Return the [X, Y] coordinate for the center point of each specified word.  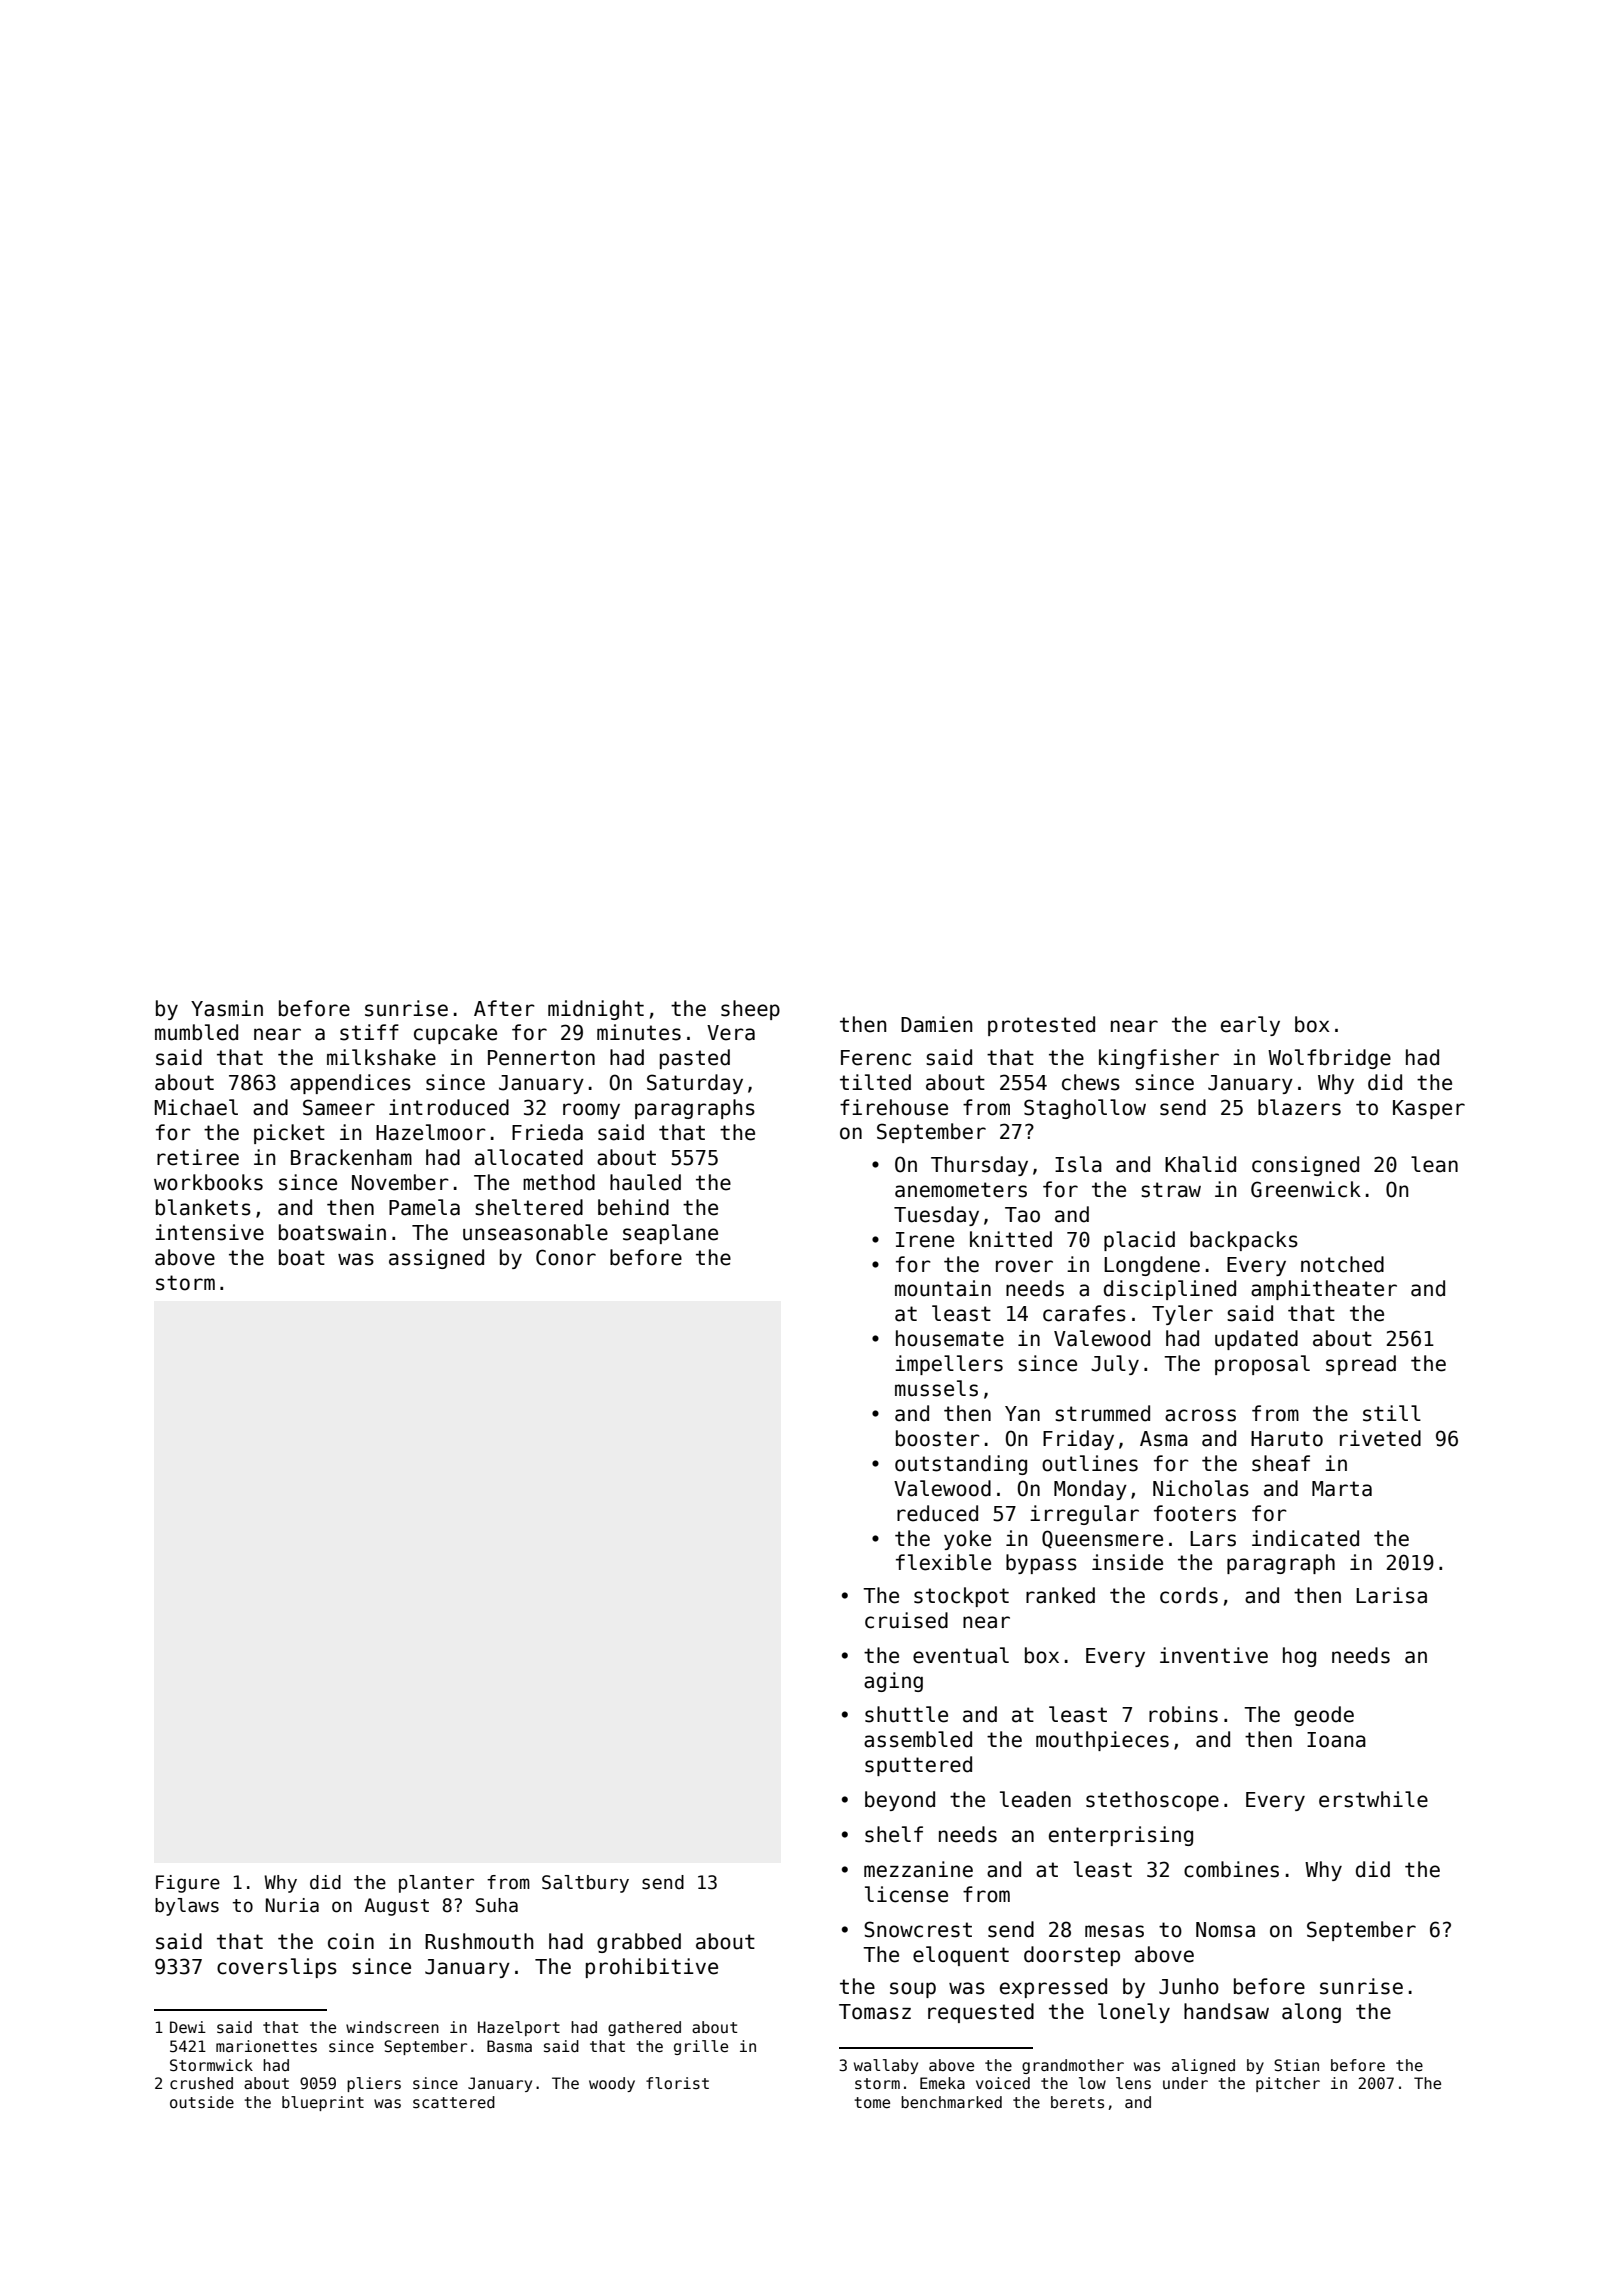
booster [938, 1438]
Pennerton [541, 1058]
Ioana [1336, 1740]
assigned [436, 1259]
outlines [1090, 1463]
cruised [906, 1620]
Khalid [1200, 1164]
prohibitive [652, 1968]
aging [893, 1682]
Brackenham [351, 1157]
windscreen [392, 2027]
